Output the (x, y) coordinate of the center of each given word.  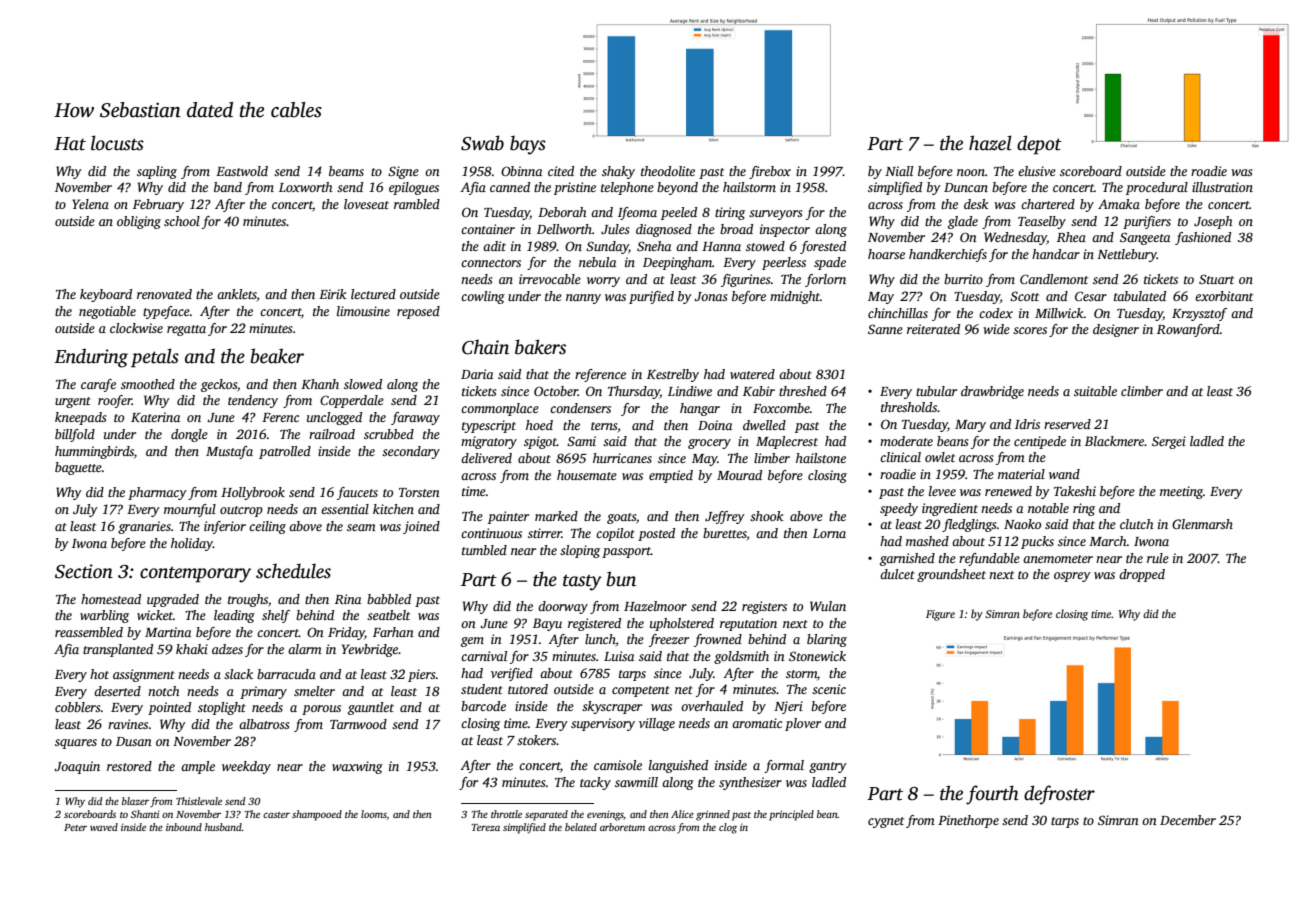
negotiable (107, 312)
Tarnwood (358, 724)
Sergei (1169, 442)
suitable (1095, 391)
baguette (78, 468)
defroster (1059, 795)
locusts (117, 143)
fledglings (969, 525)
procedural (1157, 188)
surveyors (776, 215)
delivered (486, 458)
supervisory (603, 724)
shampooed (317, 815)
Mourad (739, 475)
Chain (485, 347)
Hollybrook (253, 493)
